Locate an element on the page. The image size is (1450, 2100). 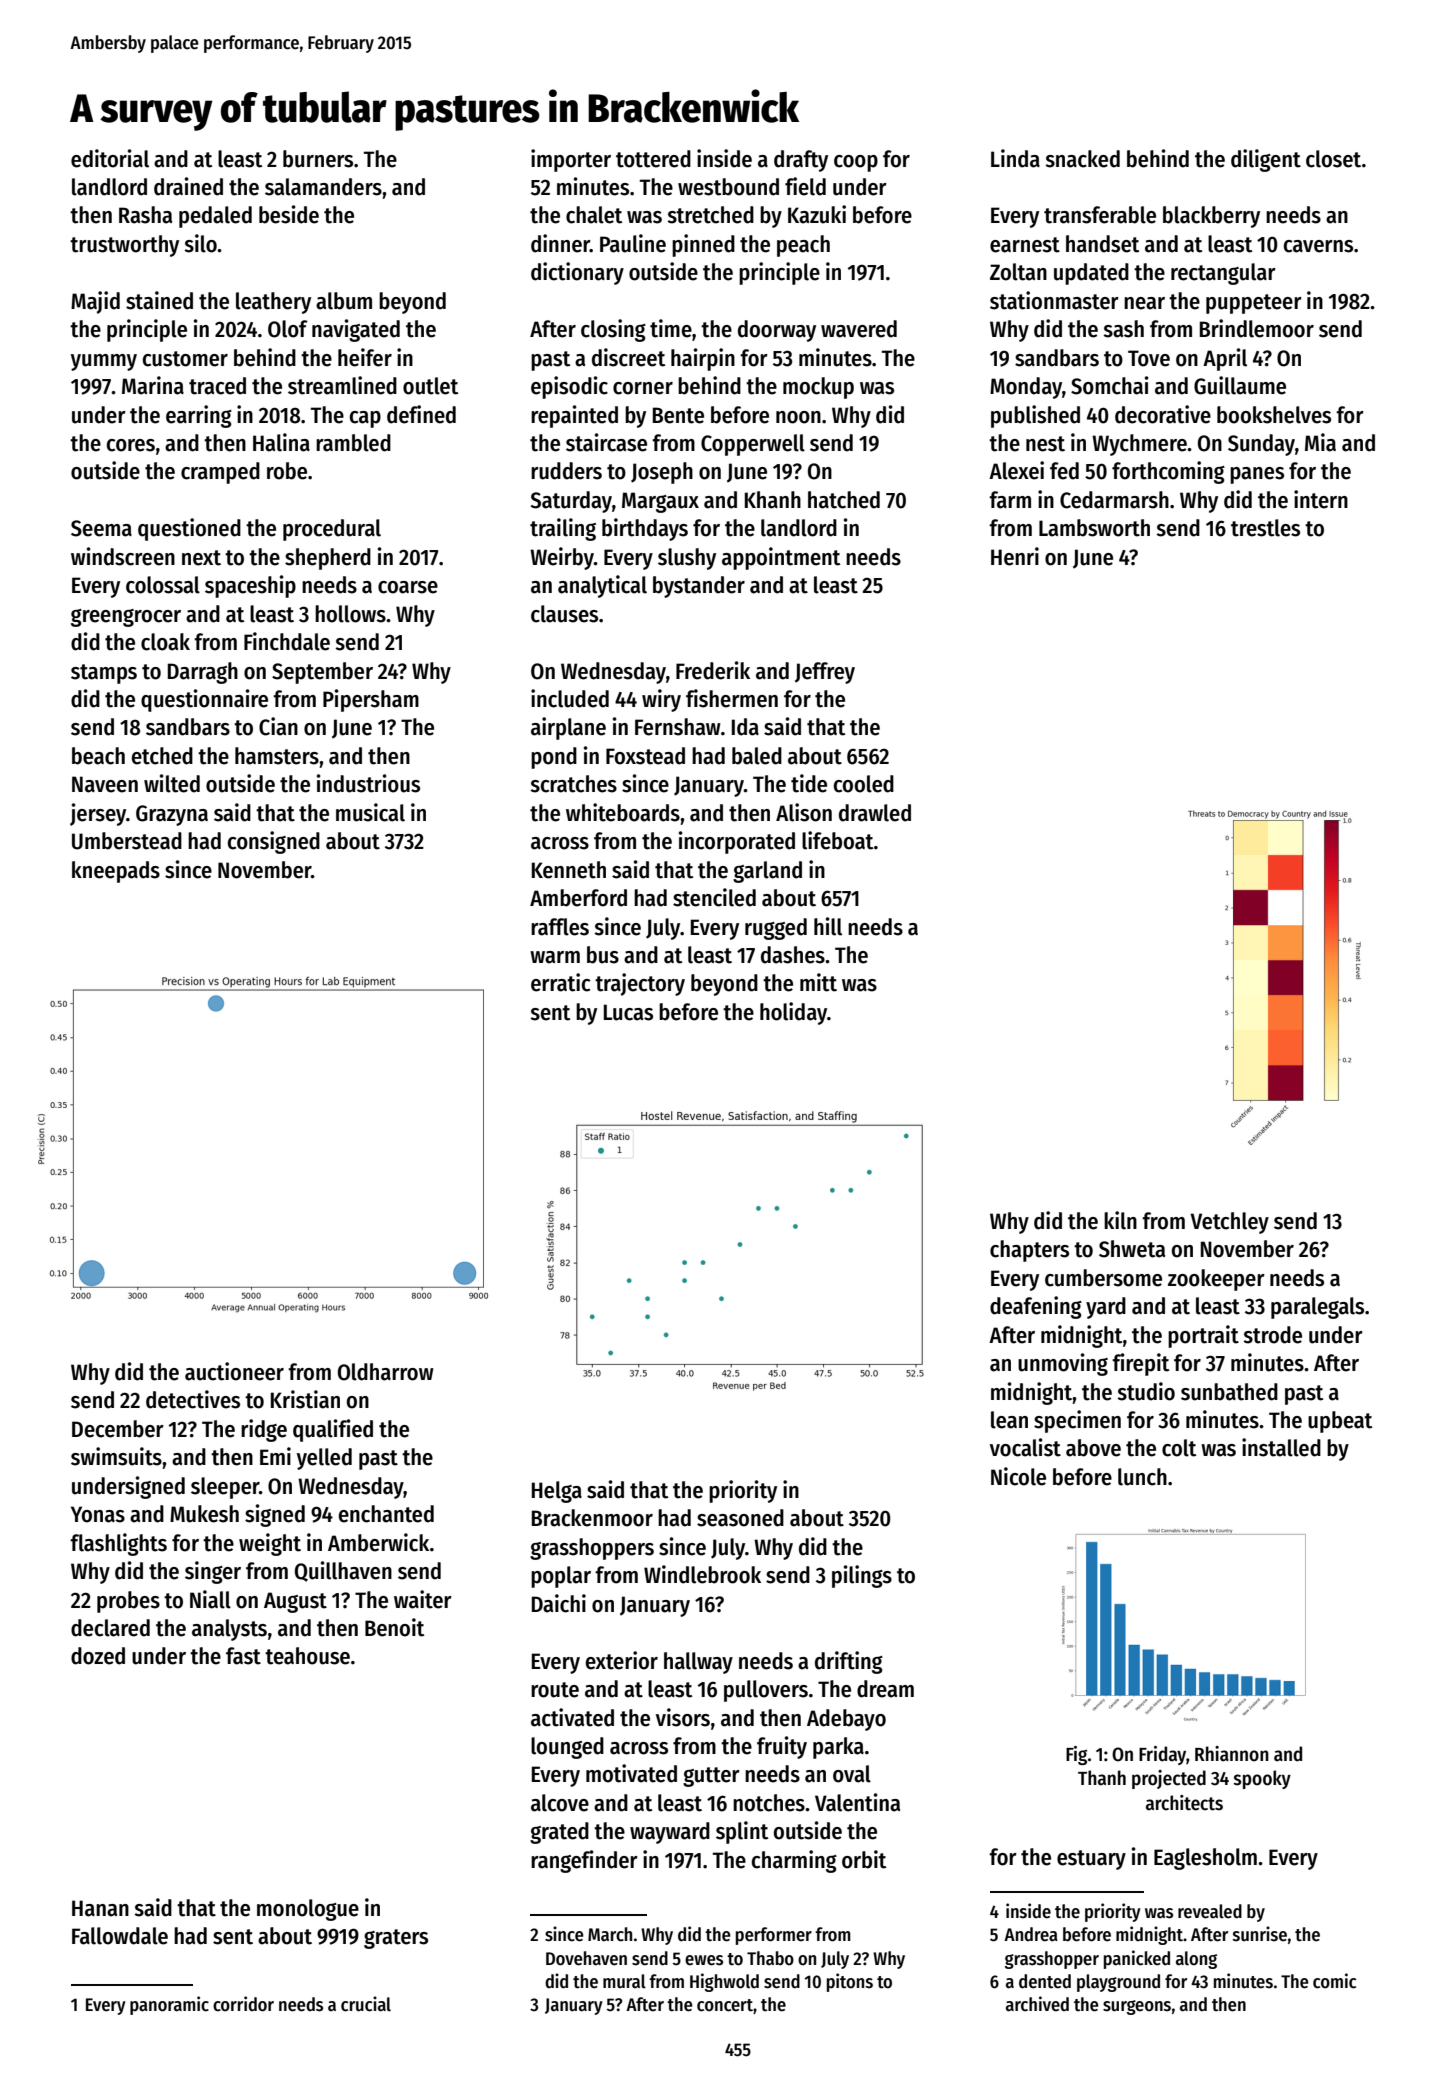
colossal is located at coordinates (163, 585).
